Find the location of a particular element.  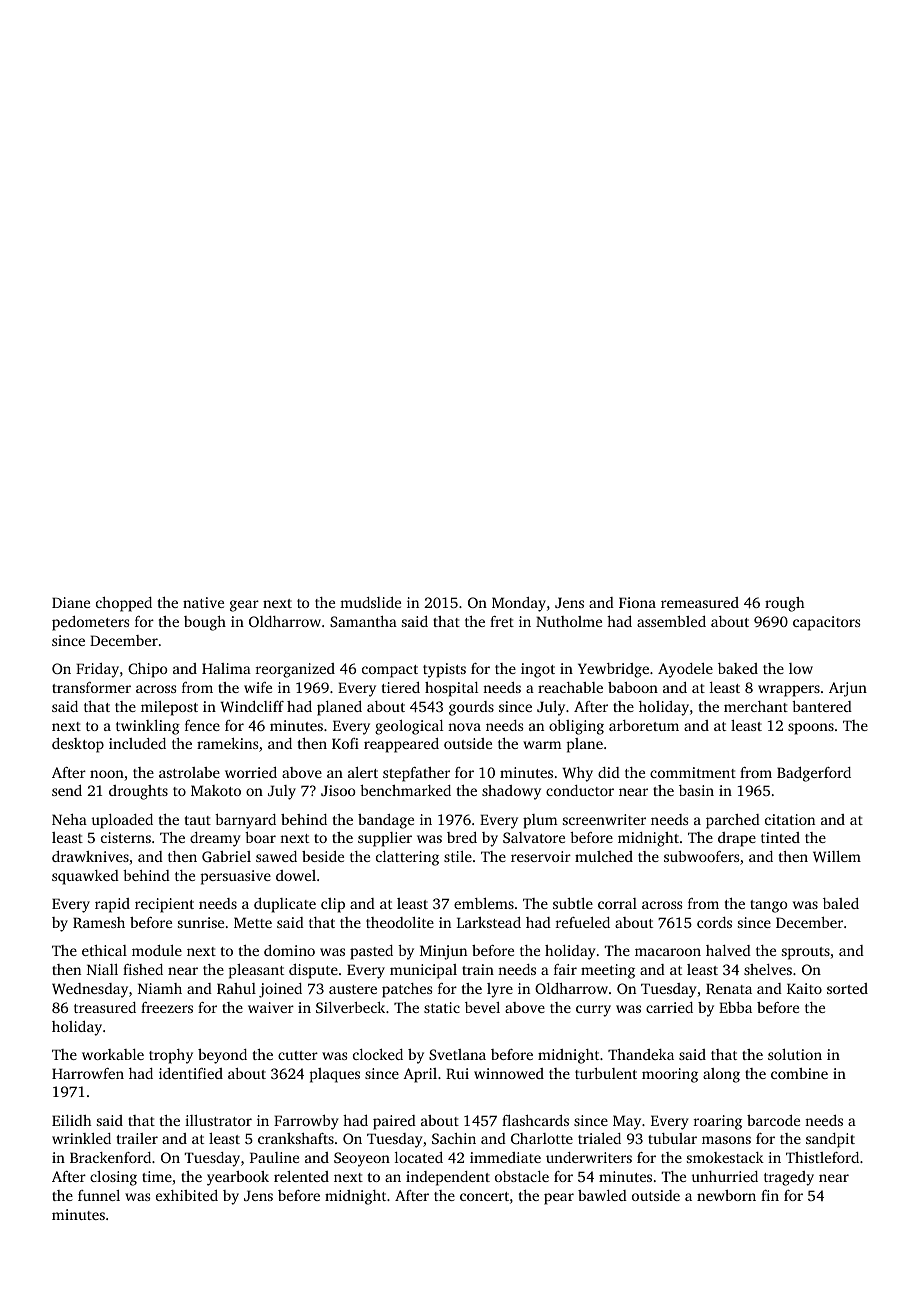

spoons is located at coordinates (811, 729).
